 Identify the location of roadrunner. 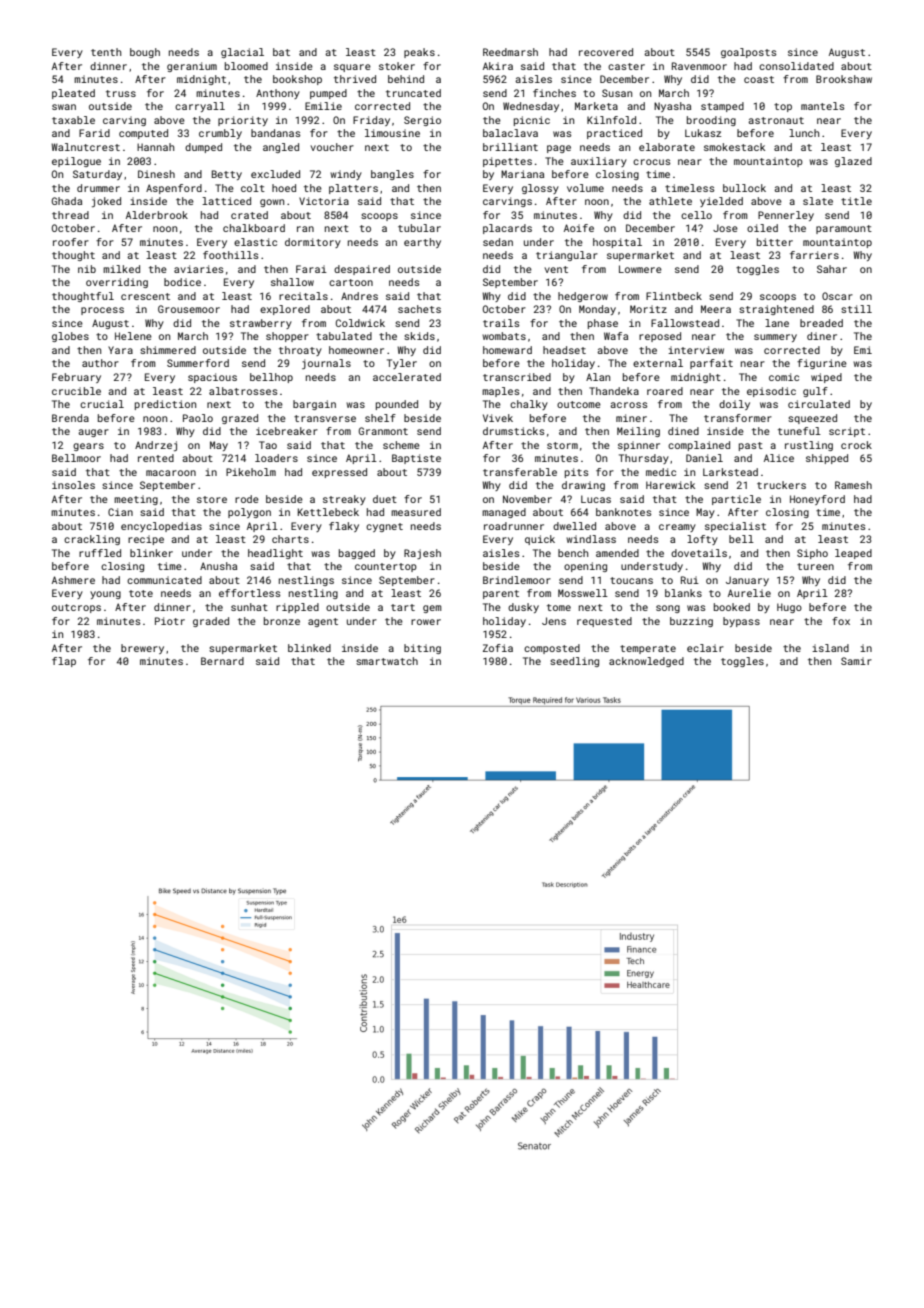
(514, 526).
